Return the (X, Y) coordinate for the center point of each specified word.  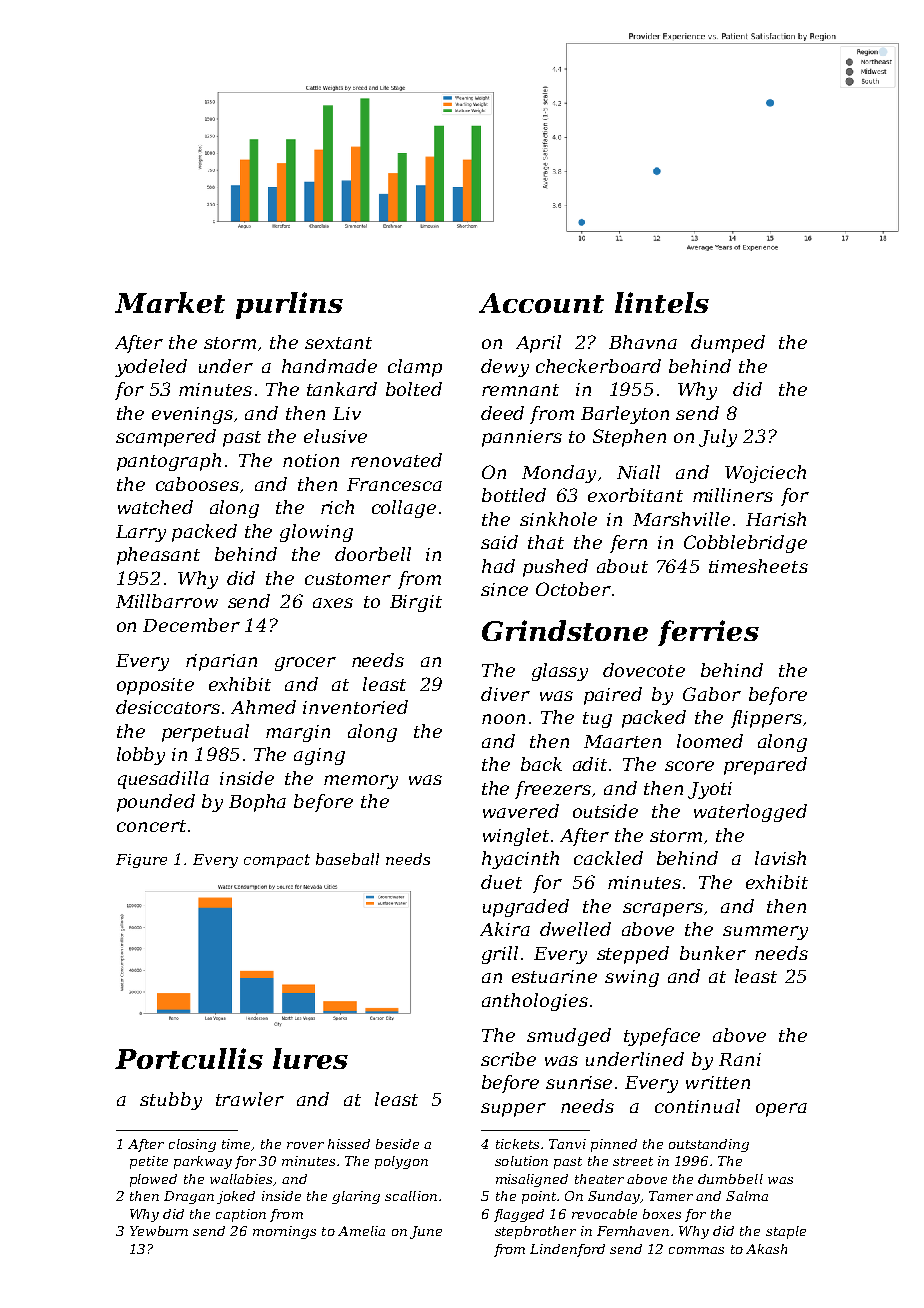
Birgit (416, 603)
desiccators (168, 707)
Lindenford (567, 1250)
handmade (329, 366)
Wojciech (765, 474)
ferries (708, 633)
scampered (166, 438)
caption (241, 1215)
